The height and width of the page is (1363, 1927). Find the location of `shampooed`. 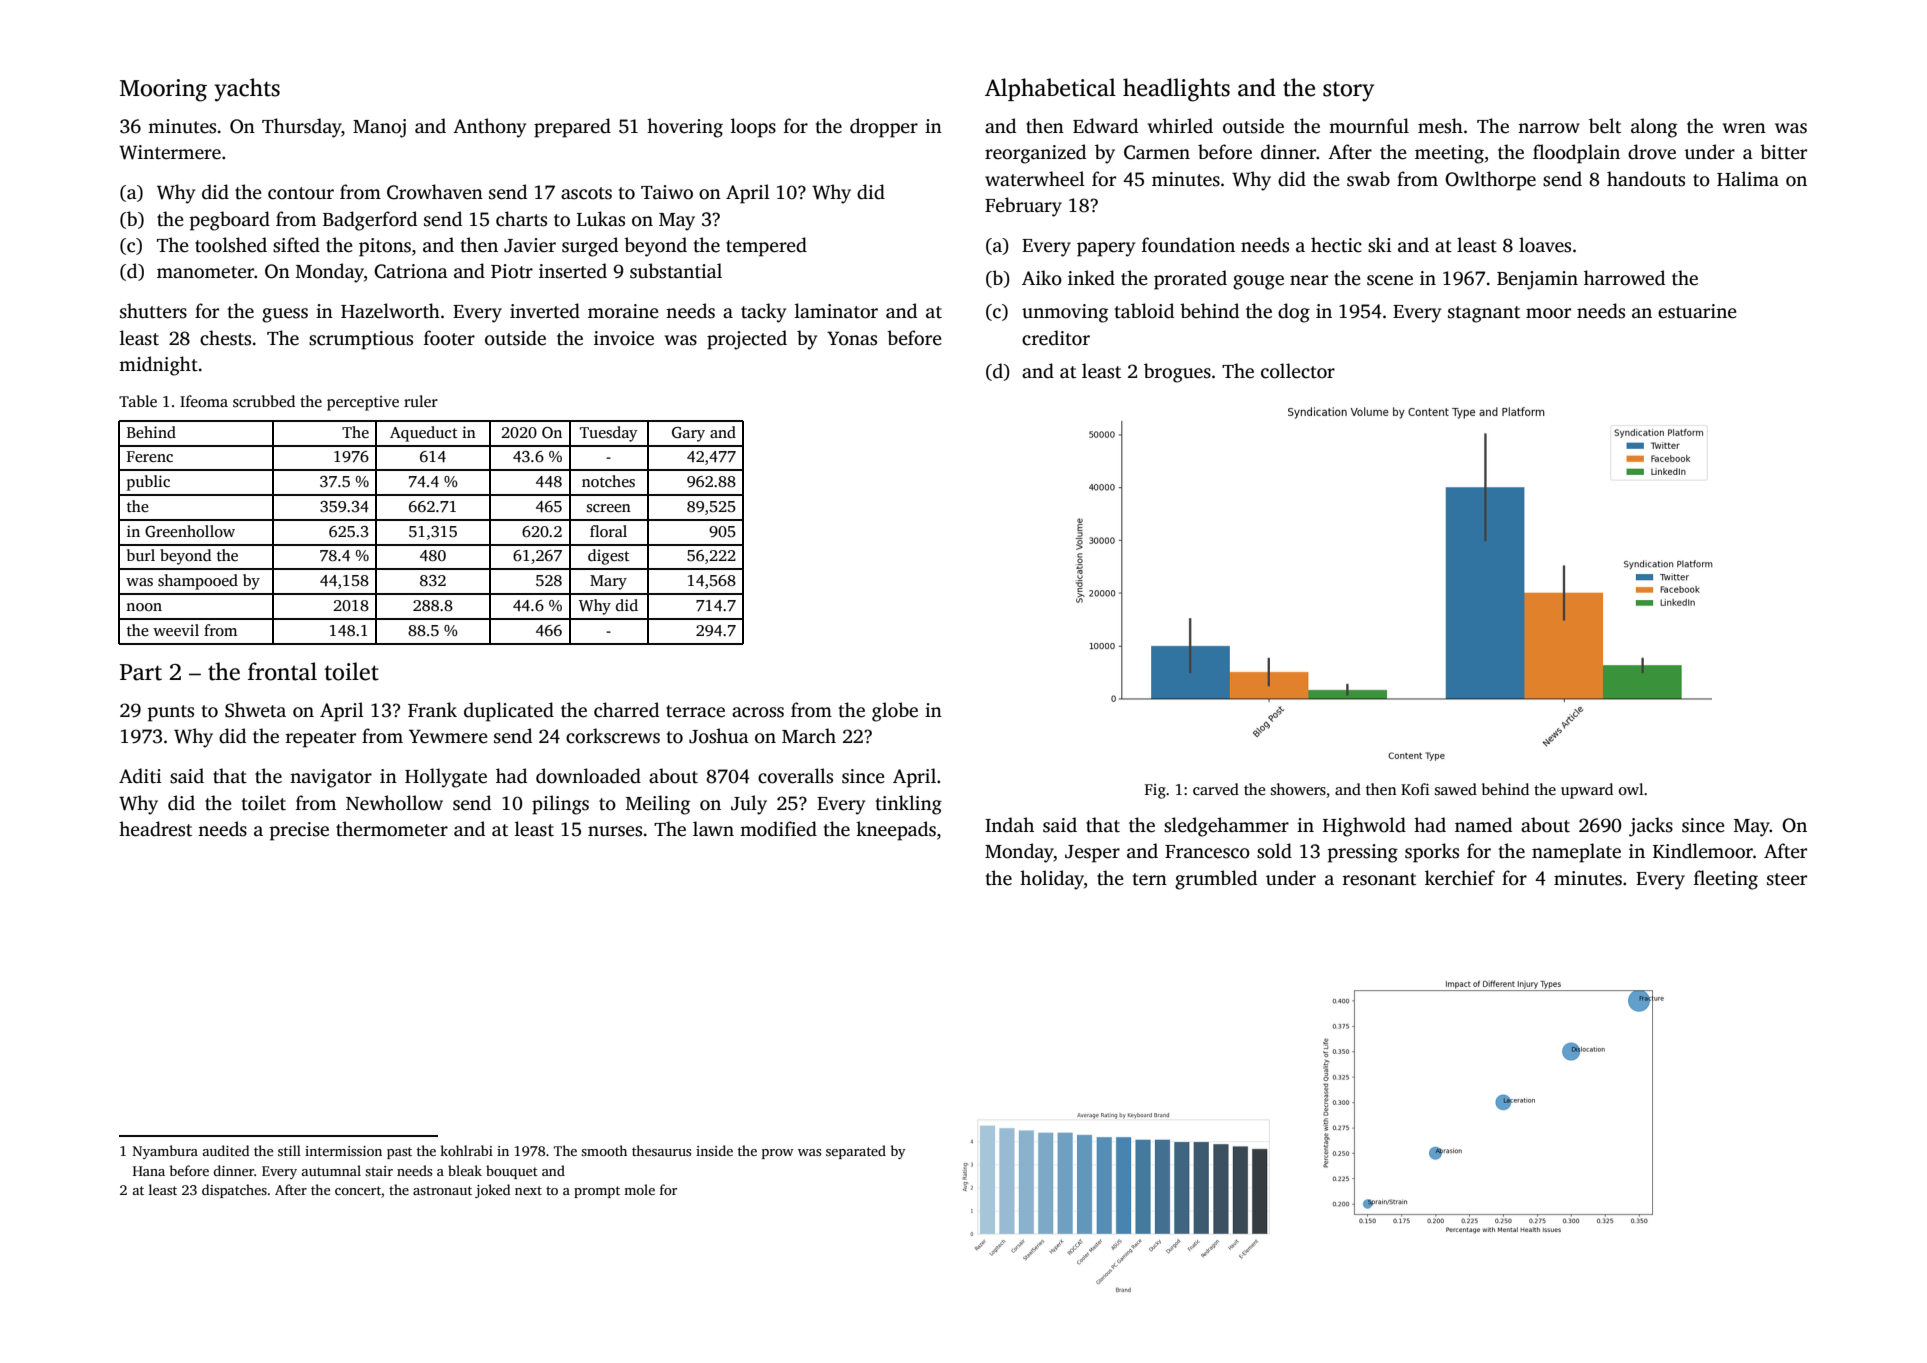

shampooed is located at coordinates (198, 582).
